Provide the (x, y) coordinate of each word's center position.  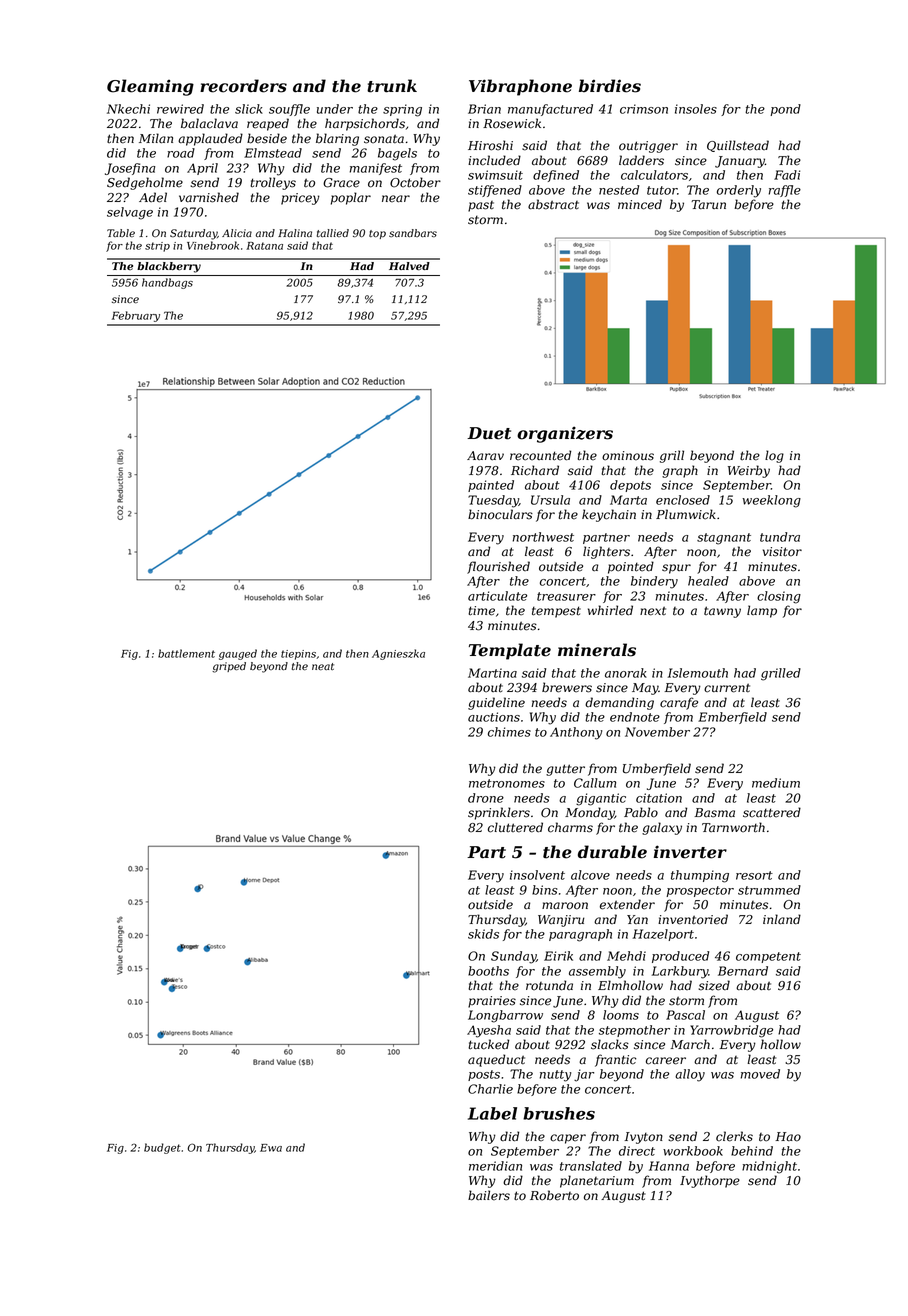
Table (121, 233)
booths (488, 971)
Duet (489, 433)
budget (162, 1148)
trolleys (273, 183)
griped (229, 667)
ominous (628, 456)
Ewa (271, 1148)
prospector (700, 891)
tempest (556, 612)
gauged (238, 654)
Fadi (787, 175)
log (774, 456)
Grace (341, 183)
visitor (782, 552)
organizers (565, 434)
